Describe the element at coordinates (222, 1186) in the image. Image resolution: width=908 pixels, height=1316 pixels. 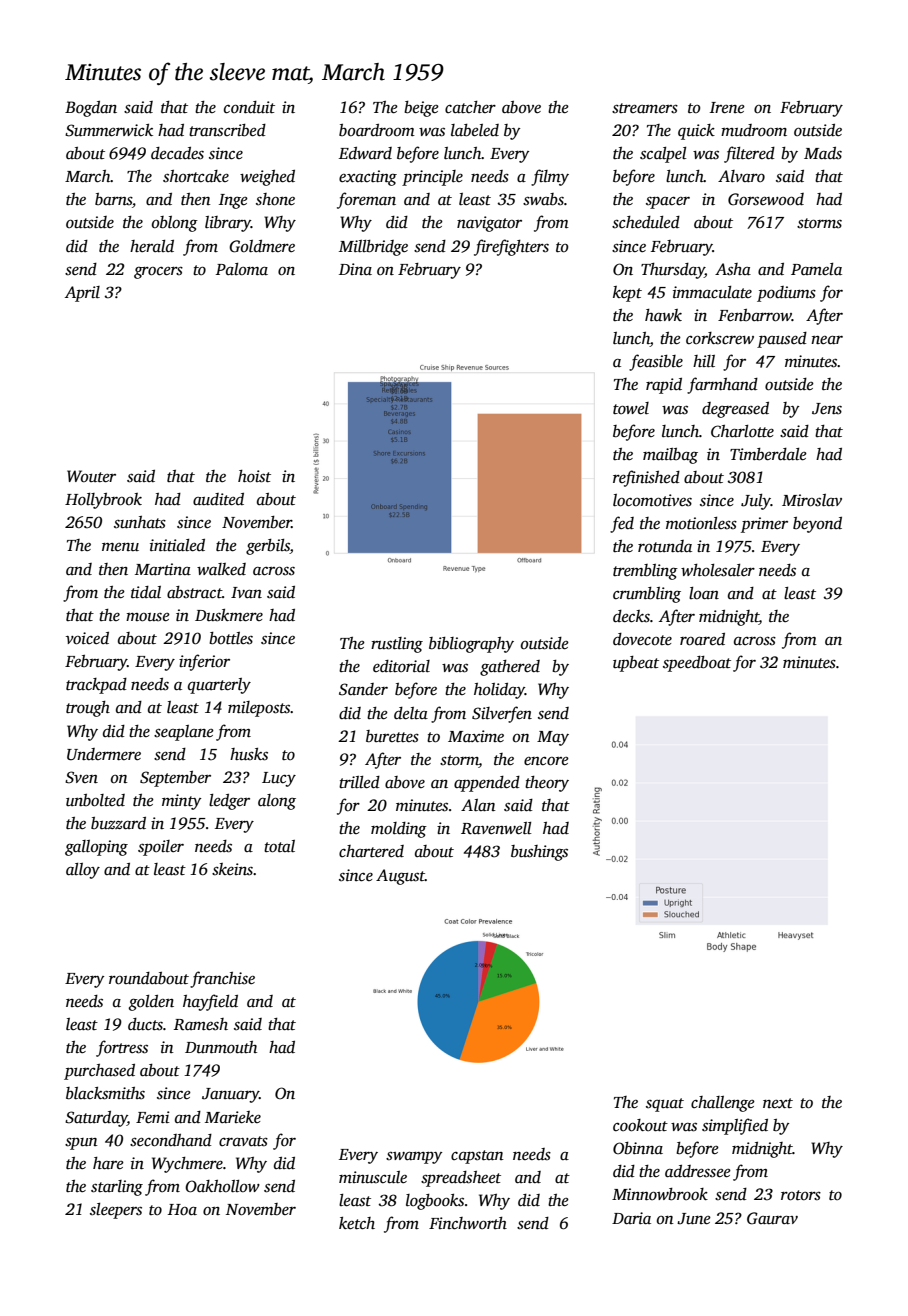
I see `Oakhollow` at that location.
